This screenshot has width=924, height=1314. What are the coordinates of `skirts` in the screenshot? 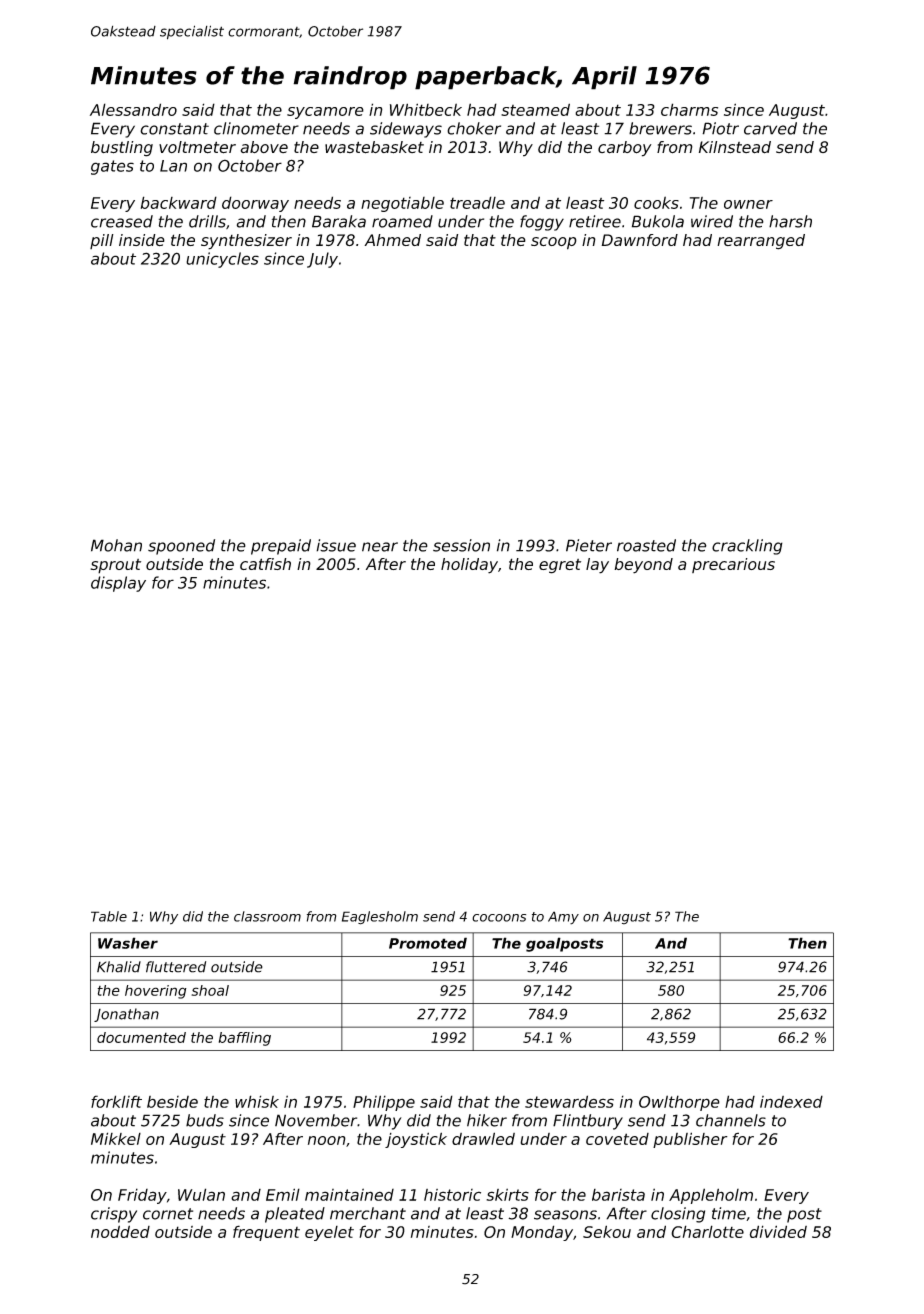 It's located at (507, 1194).
